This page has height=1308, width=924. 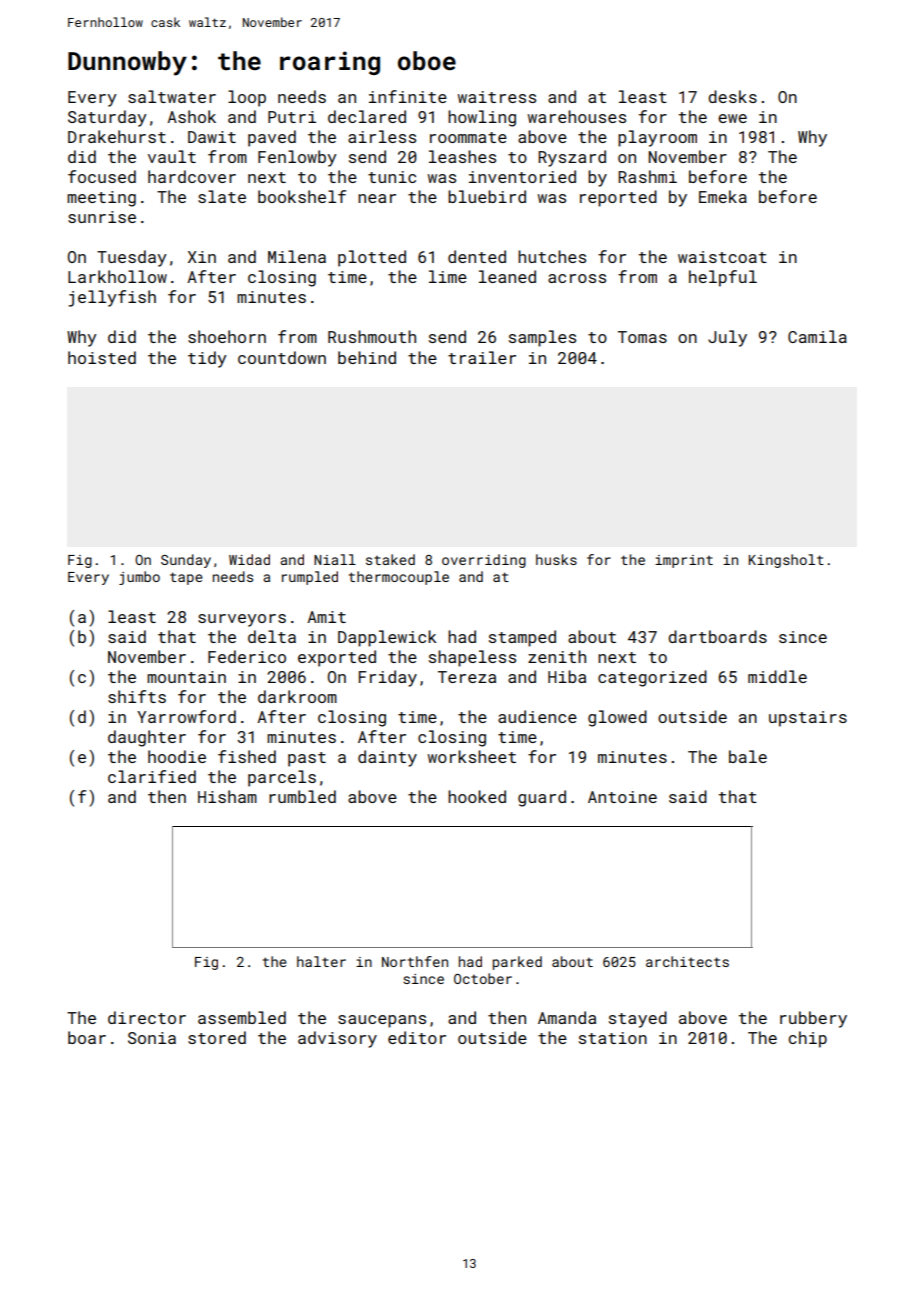 What do you see at coordinates (367, 116) in the page?
I see `declared` at bounding box center [367, 116].
